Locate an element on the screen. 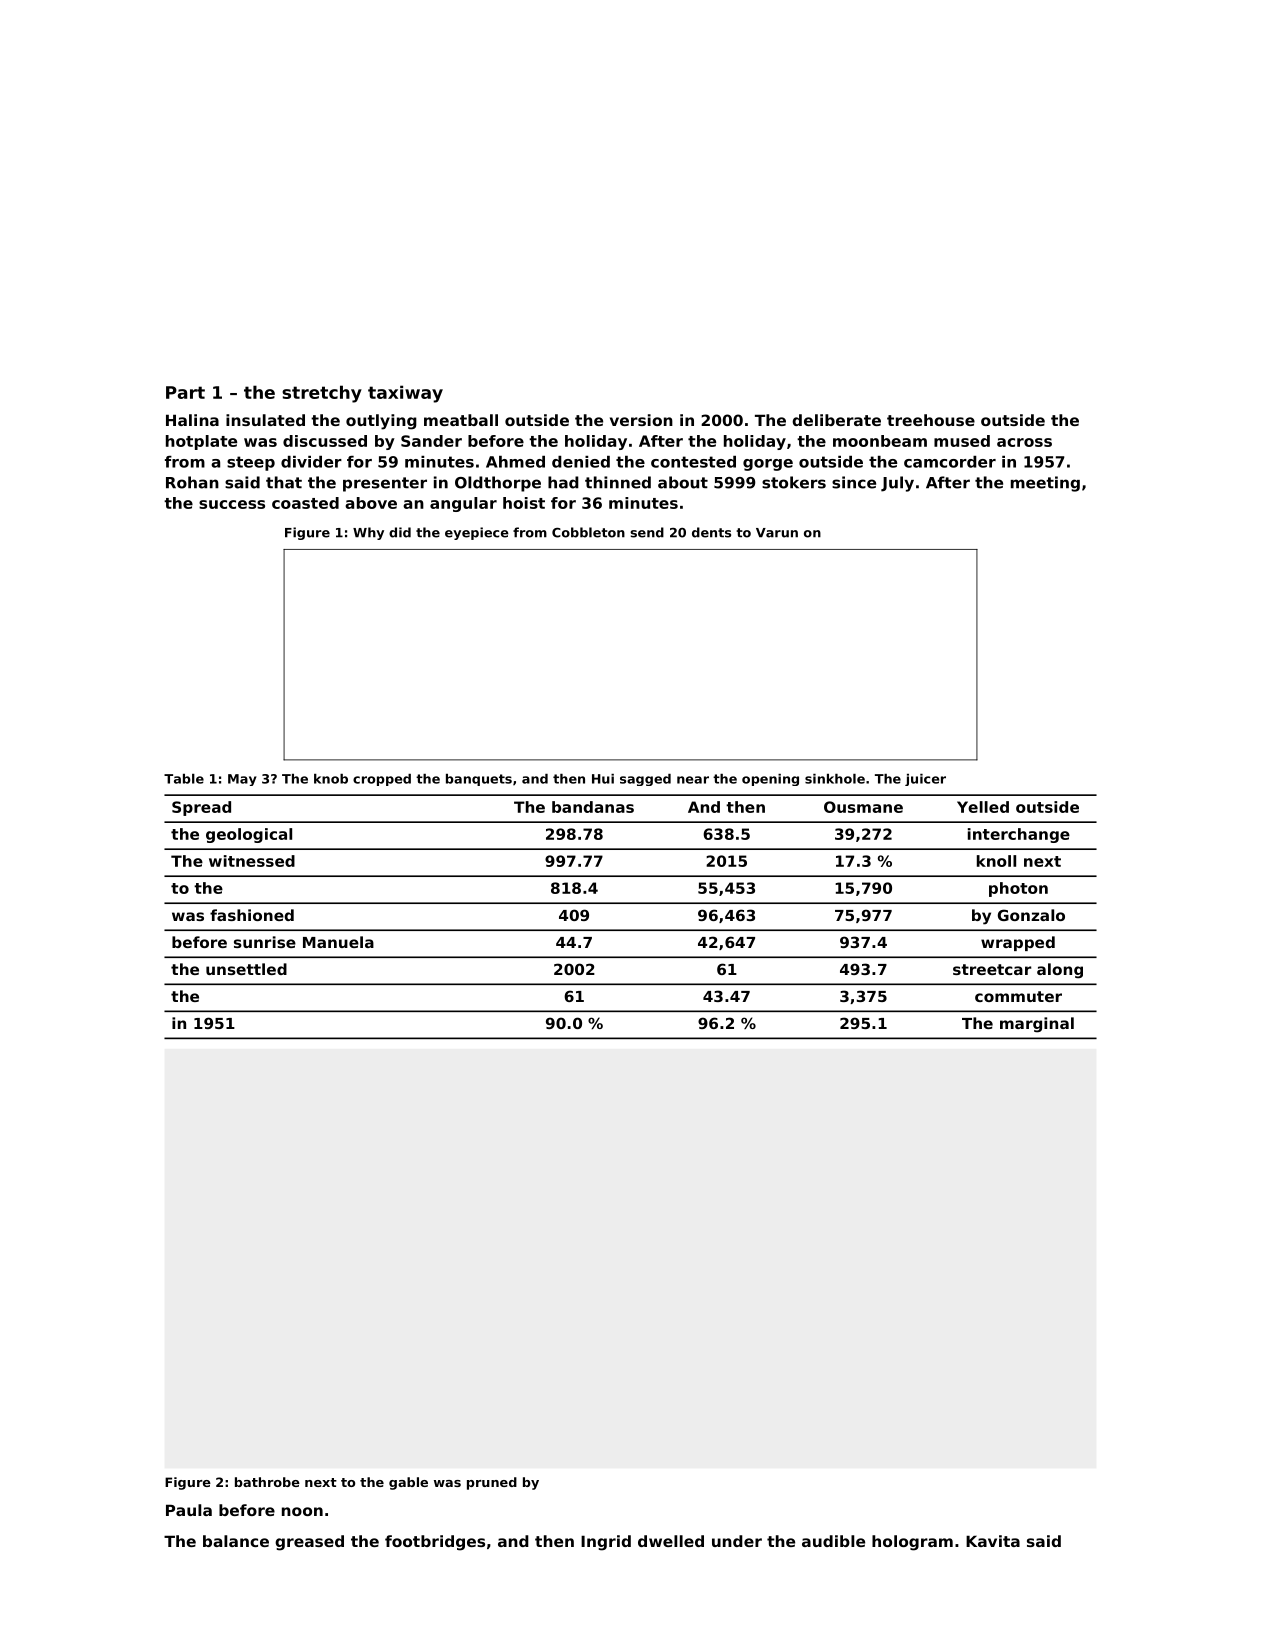 The image size is (1261, 1631). Part is located at coordinates (185, 392).
